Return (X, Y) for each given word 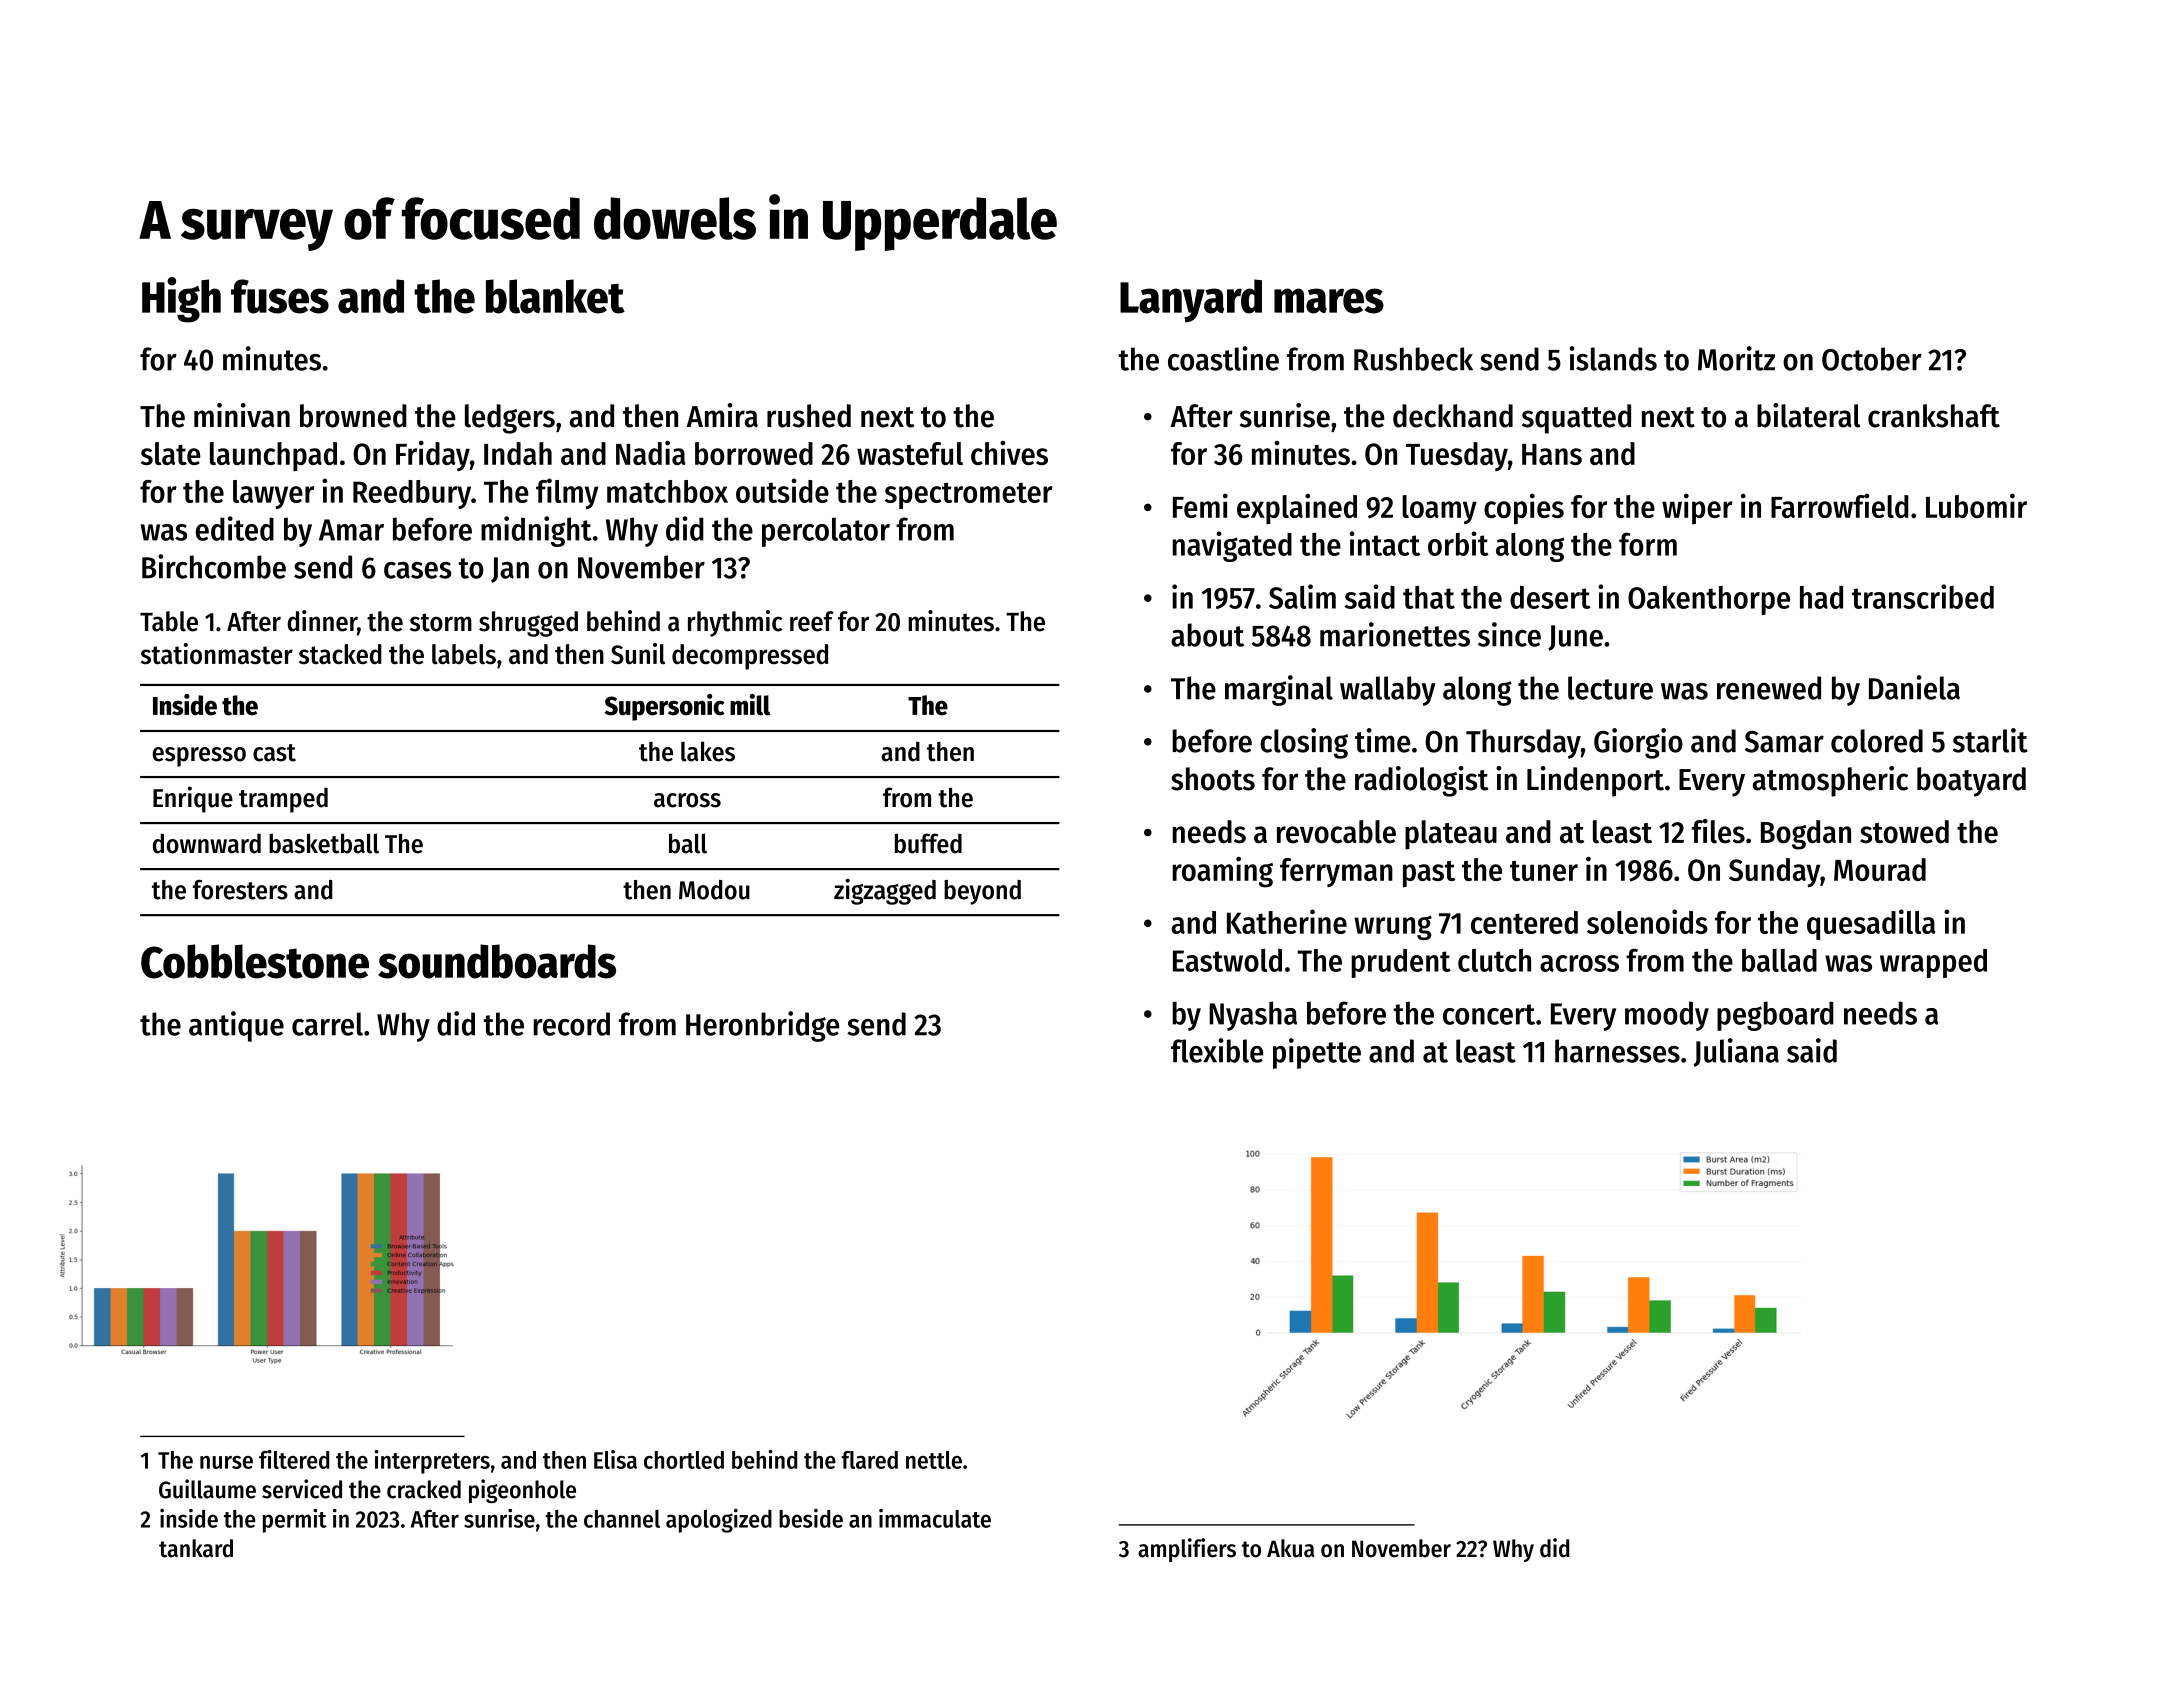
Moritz (1736, 358)
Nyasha (1253, 1016)
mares (1329, 301)
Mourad (1880, 869)
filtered (294, 1459)
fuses (280, 296)
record (571, 1024)
